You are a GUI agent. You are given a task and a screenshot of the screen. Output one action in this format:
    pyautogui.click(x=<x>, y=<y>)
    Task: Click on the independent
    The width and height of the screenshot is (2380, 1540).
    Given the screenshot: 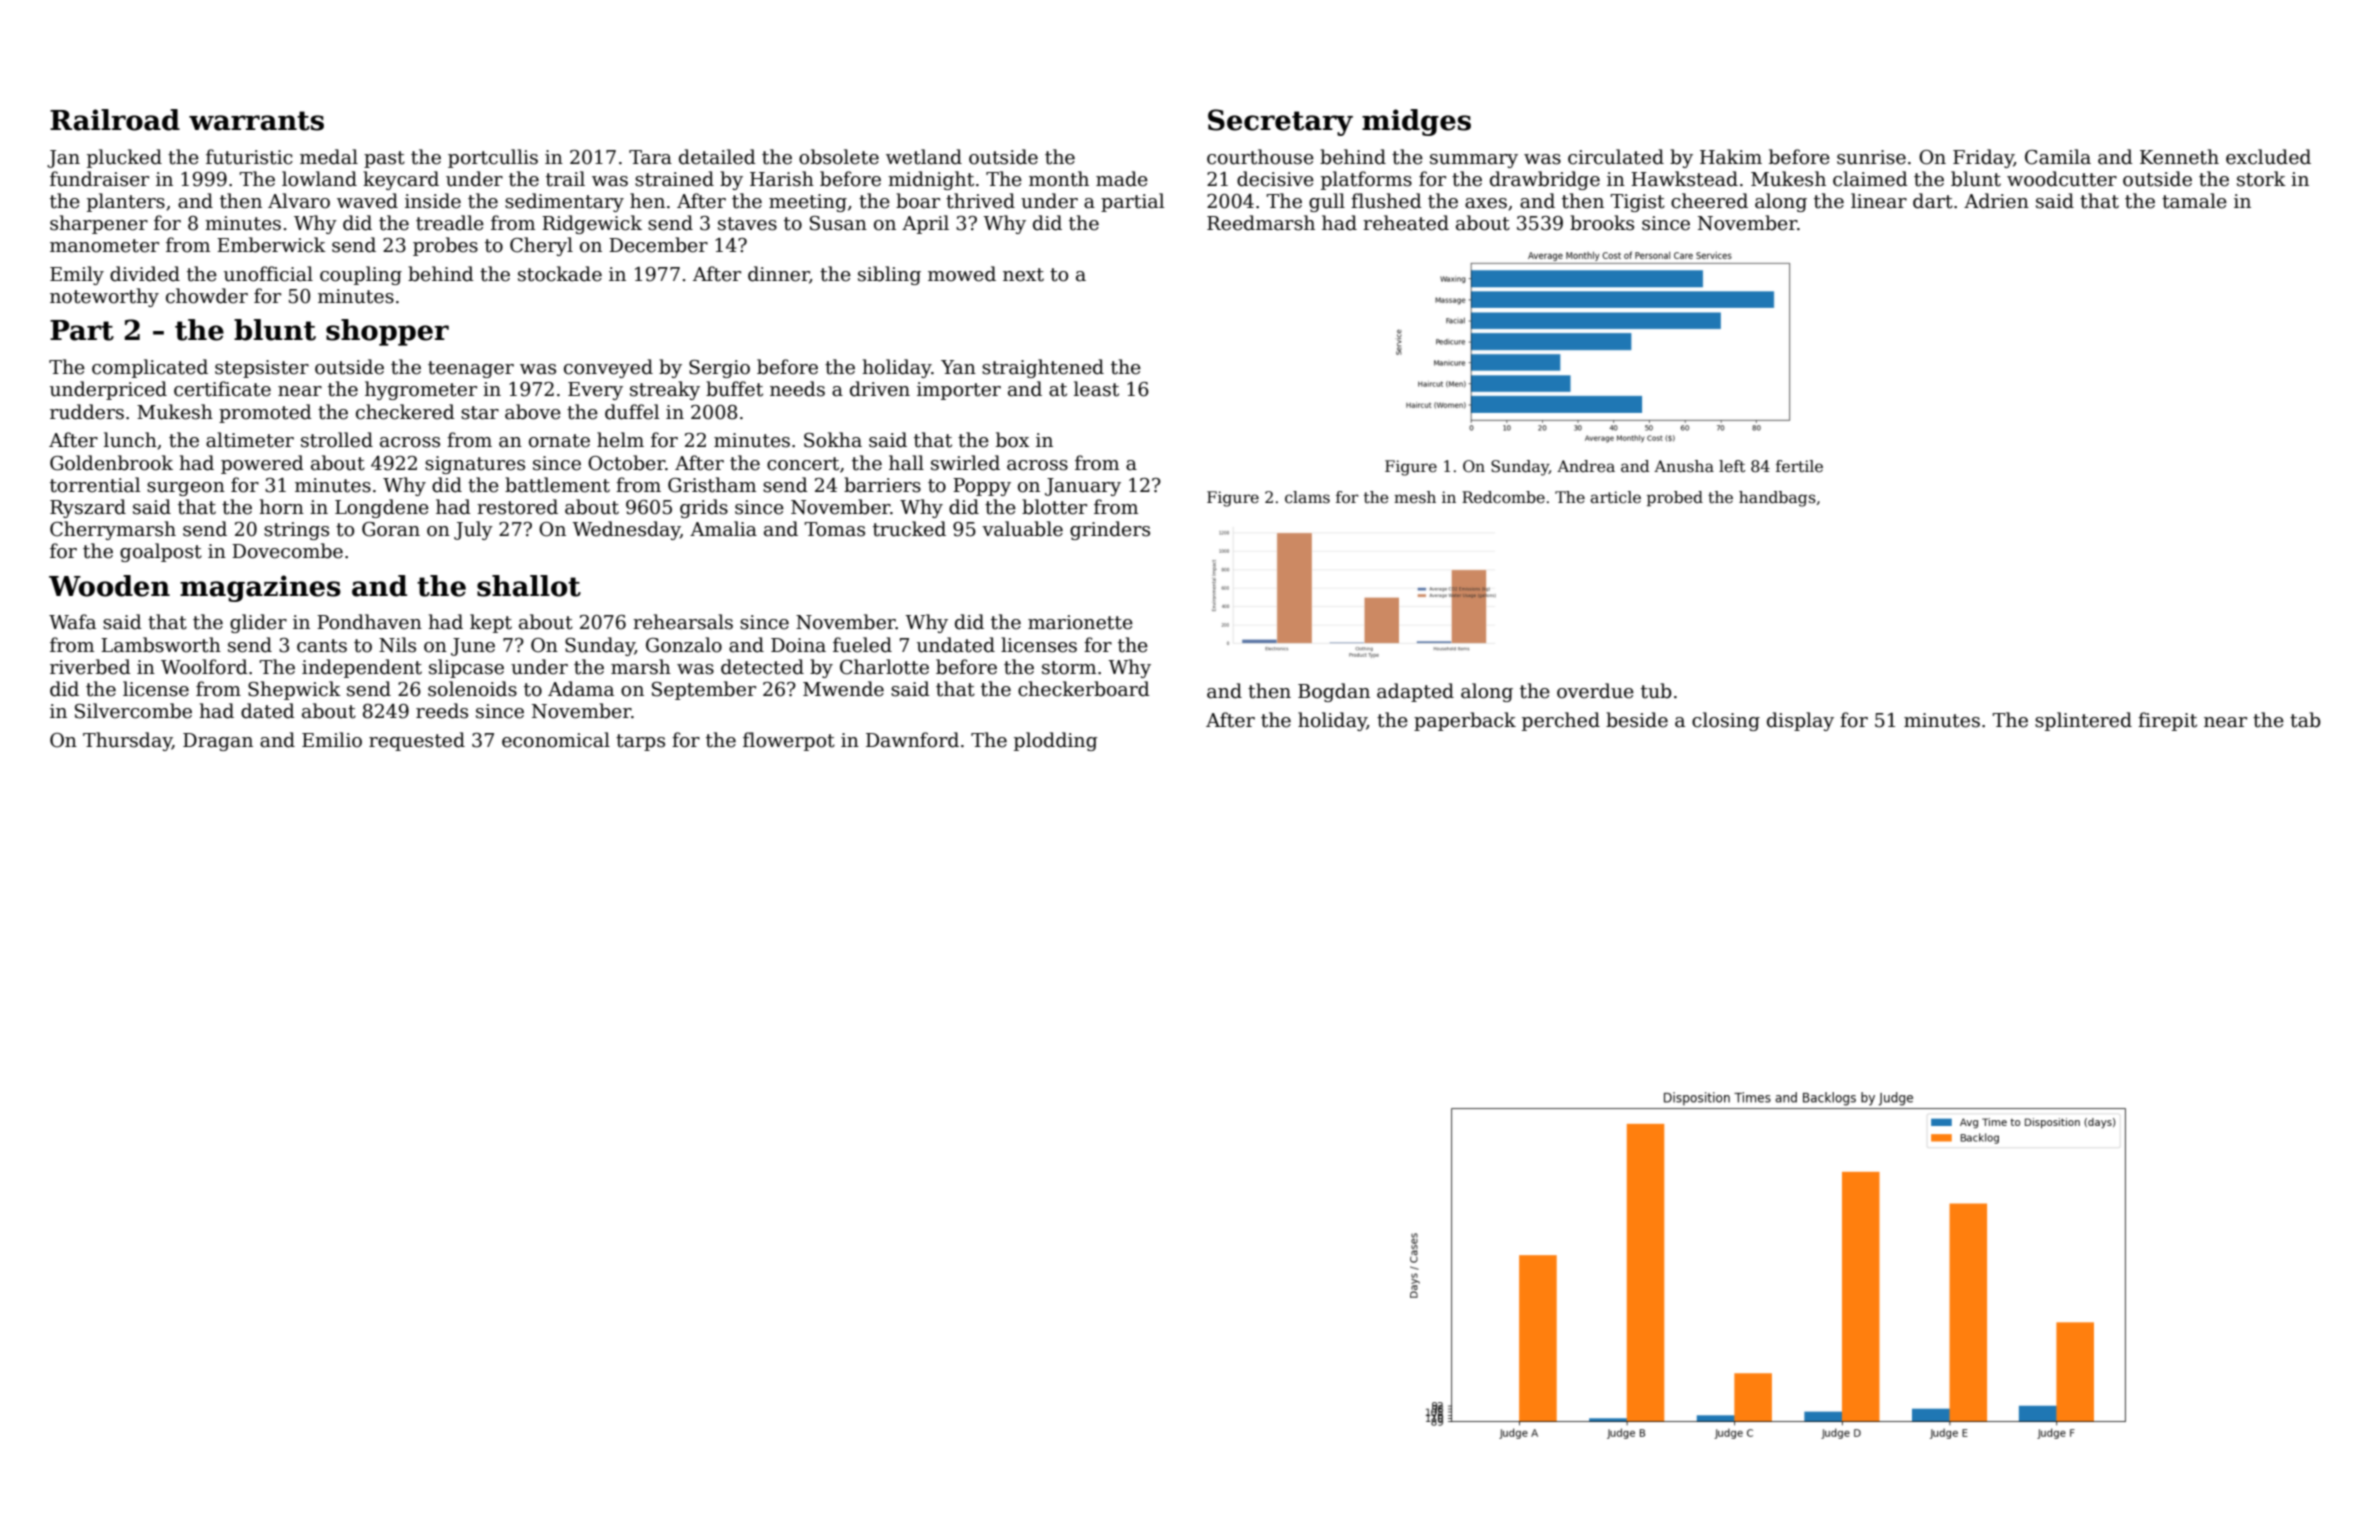 What is the action you would take?
    pyautogui.click(x=362, y=668)
